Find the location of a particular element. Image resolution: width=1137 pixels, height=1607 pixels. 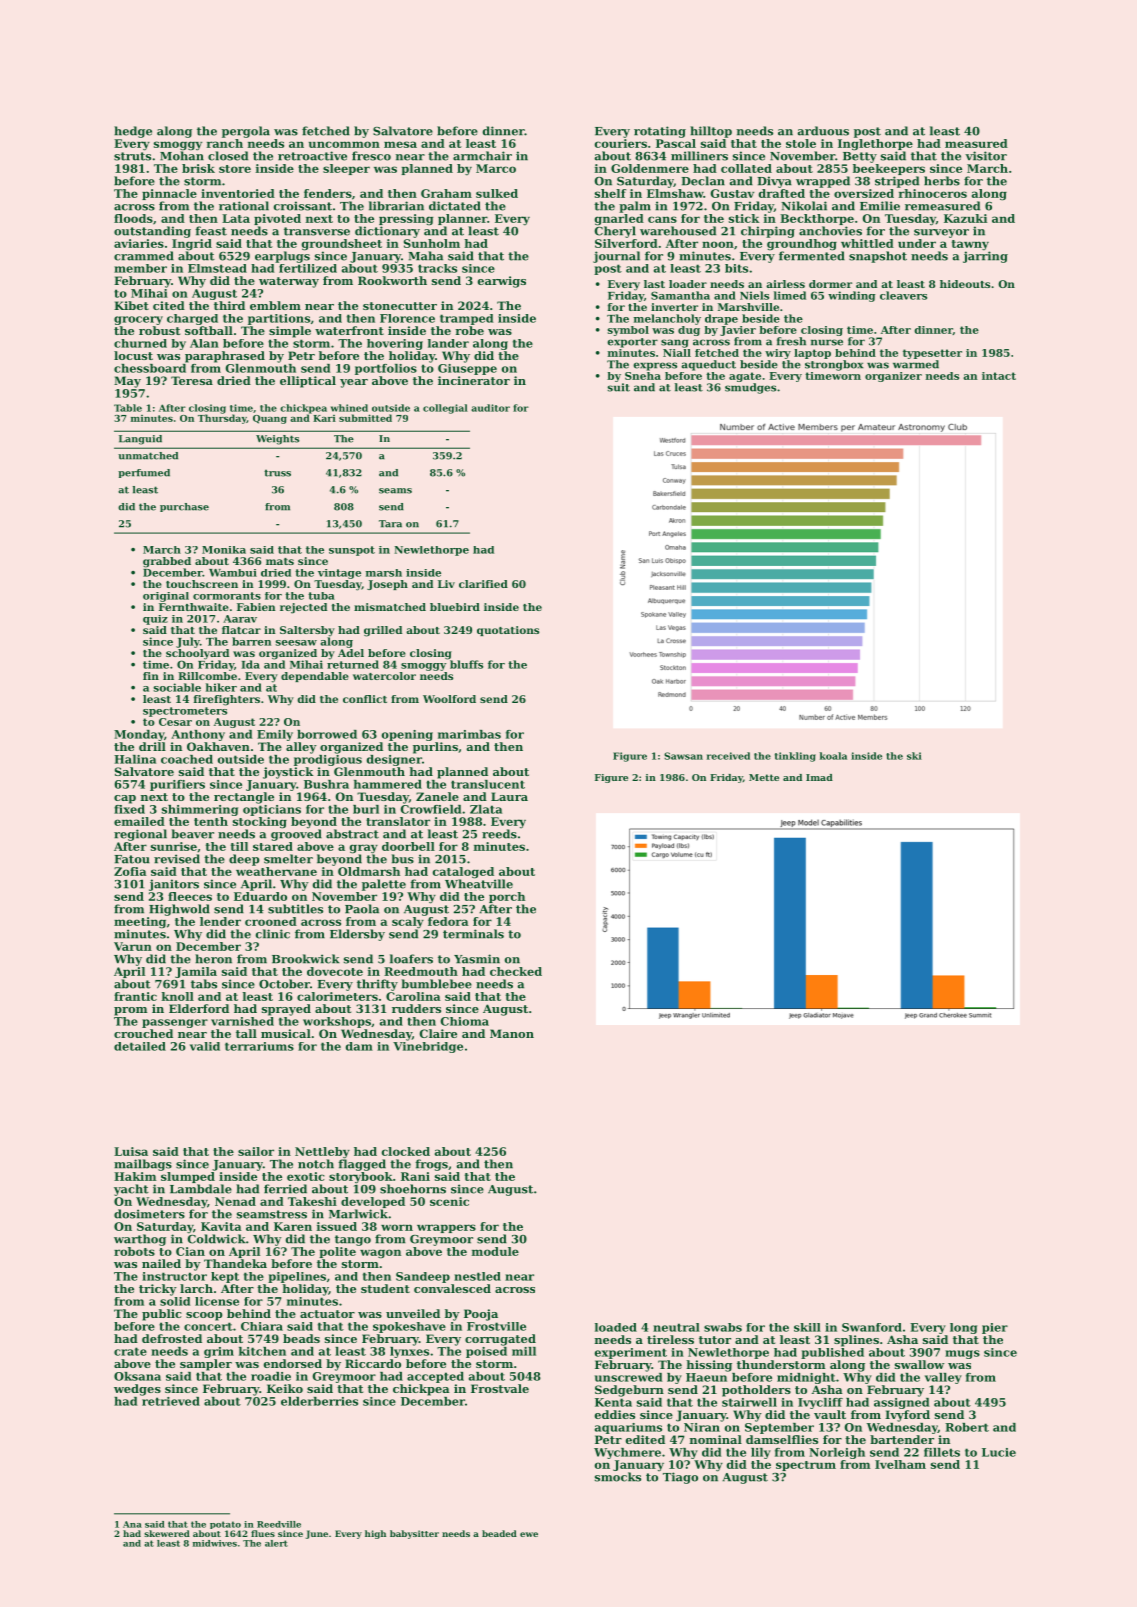

groundhog is located at coordinates (802, 245).
